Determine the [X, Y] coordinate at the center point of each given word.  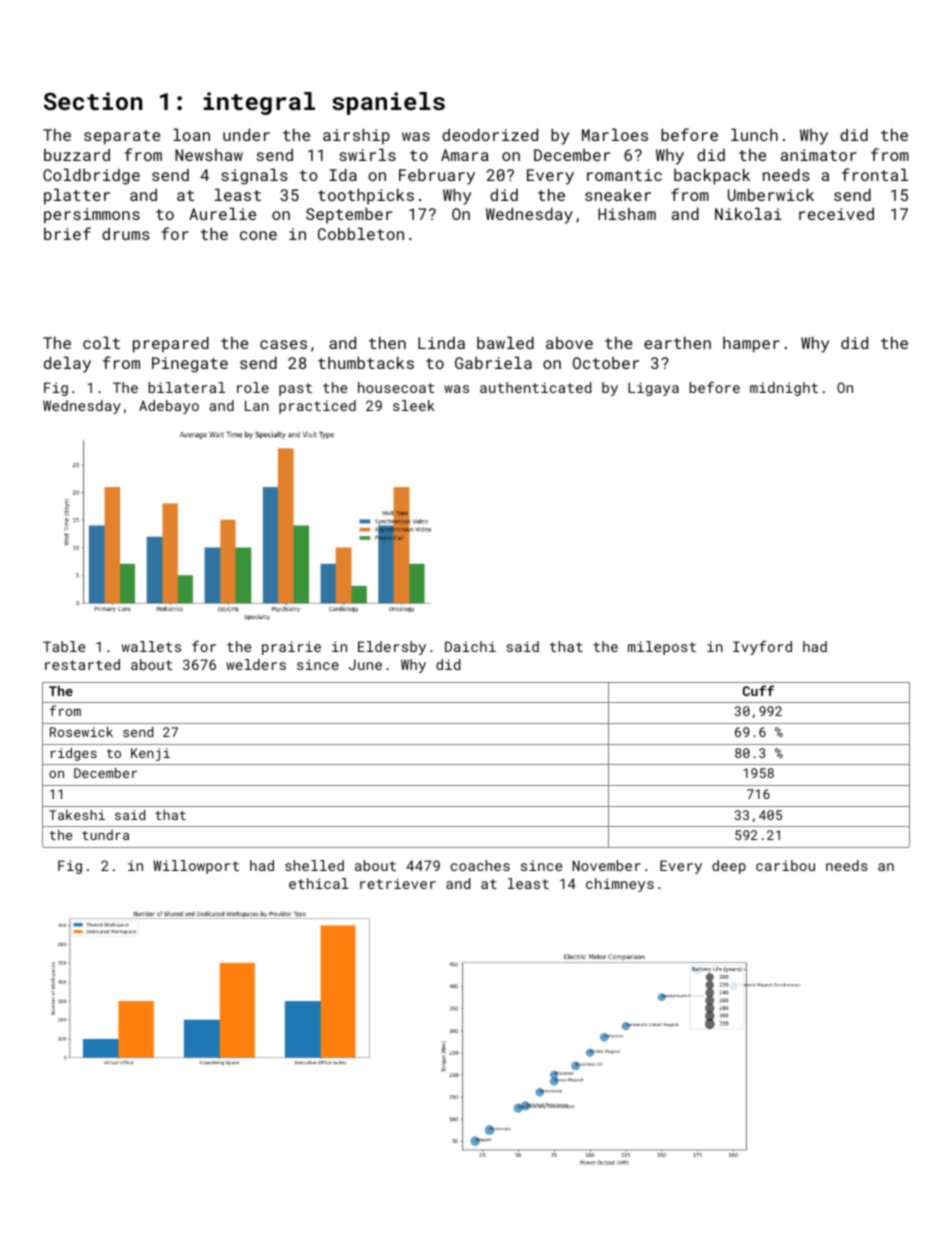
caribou [785, 865]
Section [93, 101]
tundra [105, 835]
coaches [480, 865]
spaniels [388, 103]
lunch [754, 134]
